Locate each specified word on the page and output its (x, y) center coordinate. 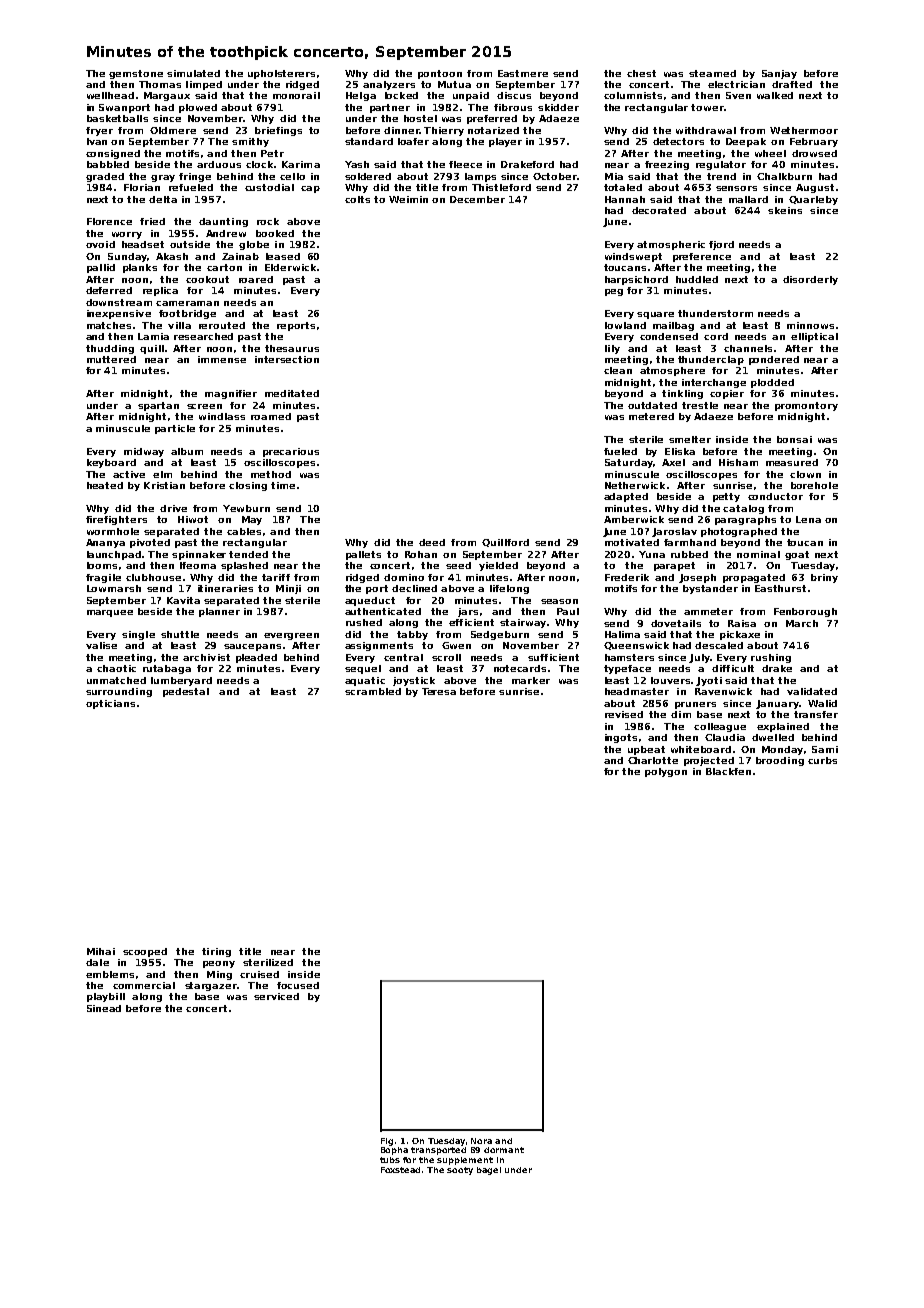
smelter (690, 439)
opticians (110, 704)
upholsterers (281, 74)
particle (175, 429)
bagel (489, 1171)
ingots (621, 738)
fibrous (513, 107)
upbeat (646, 750)
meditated (292, 393)
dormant (504, 1150)
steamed (712, 73)
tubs (390, 1160)
